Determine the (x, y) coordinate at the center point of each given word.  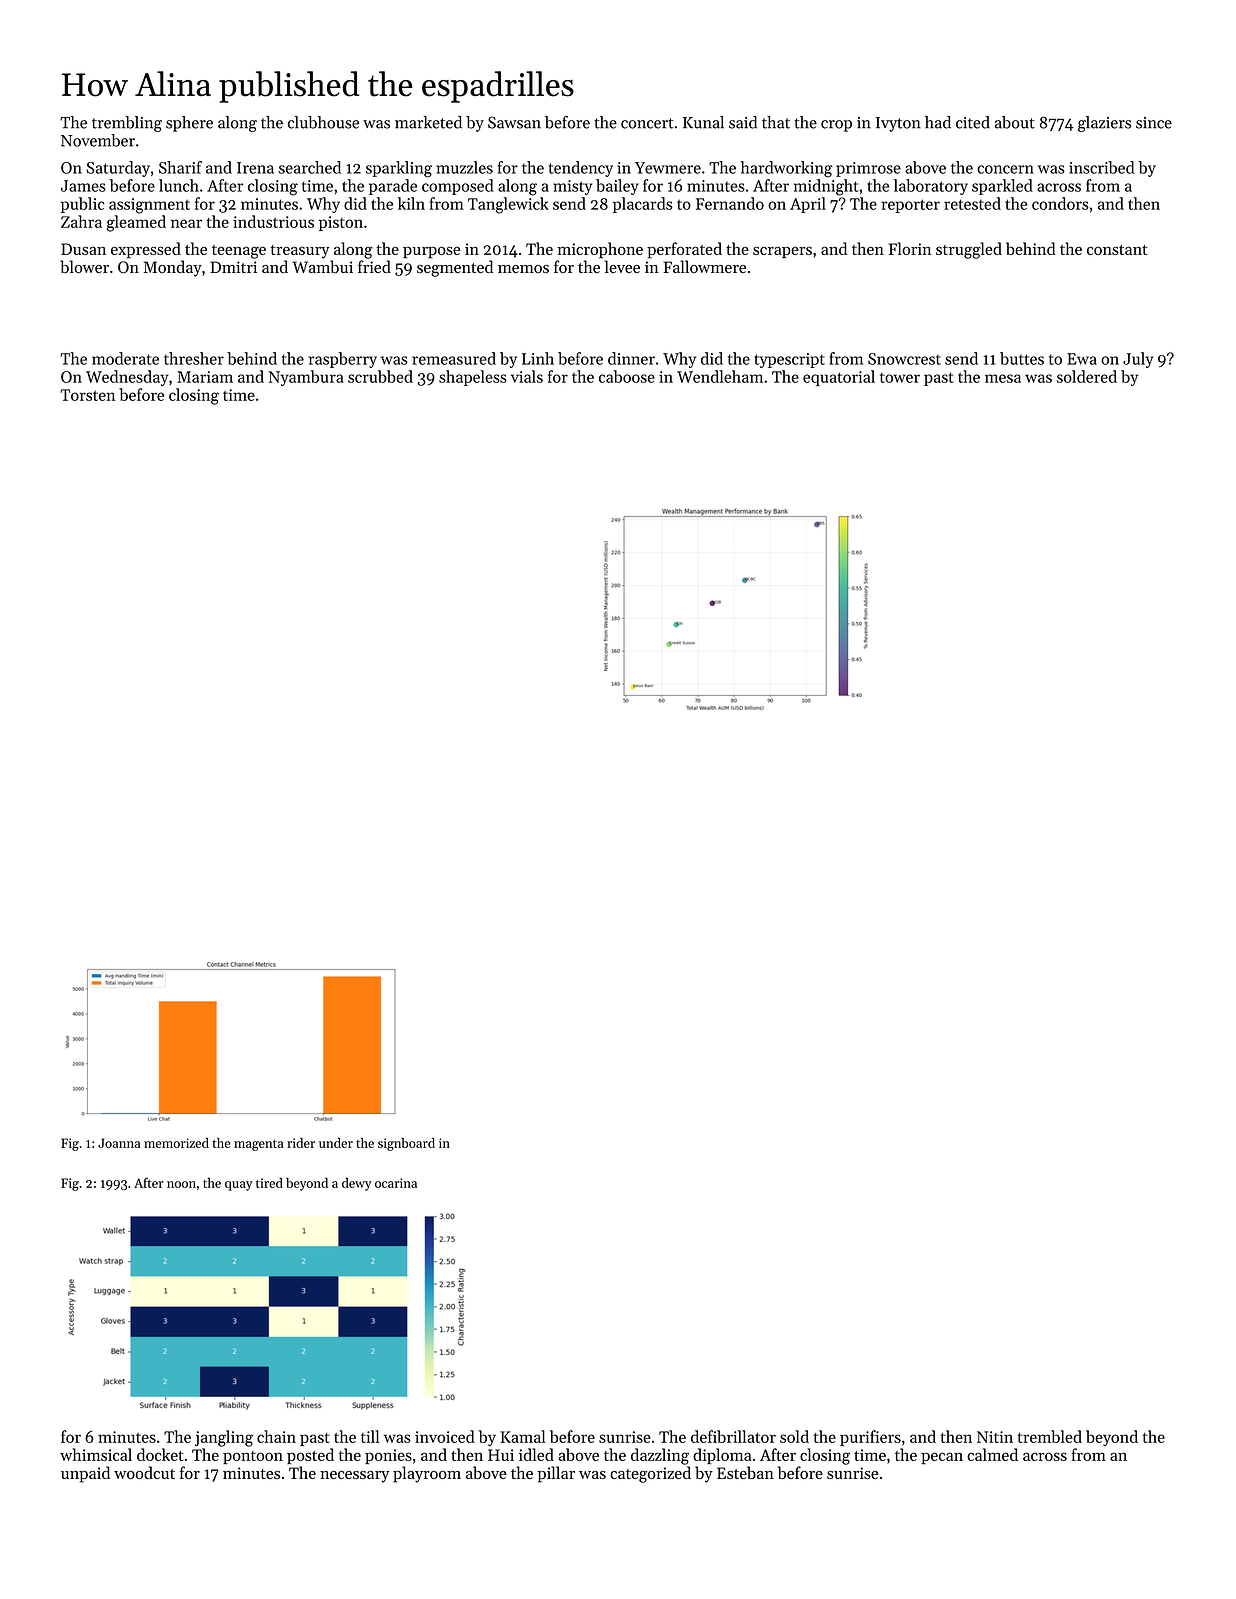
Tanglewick (508, 205)
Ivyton (898, 124)
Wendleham (720, 376)
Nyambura (306, 378)
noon (181, 1184)
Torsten (87, 395)
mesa (1003, 378)
